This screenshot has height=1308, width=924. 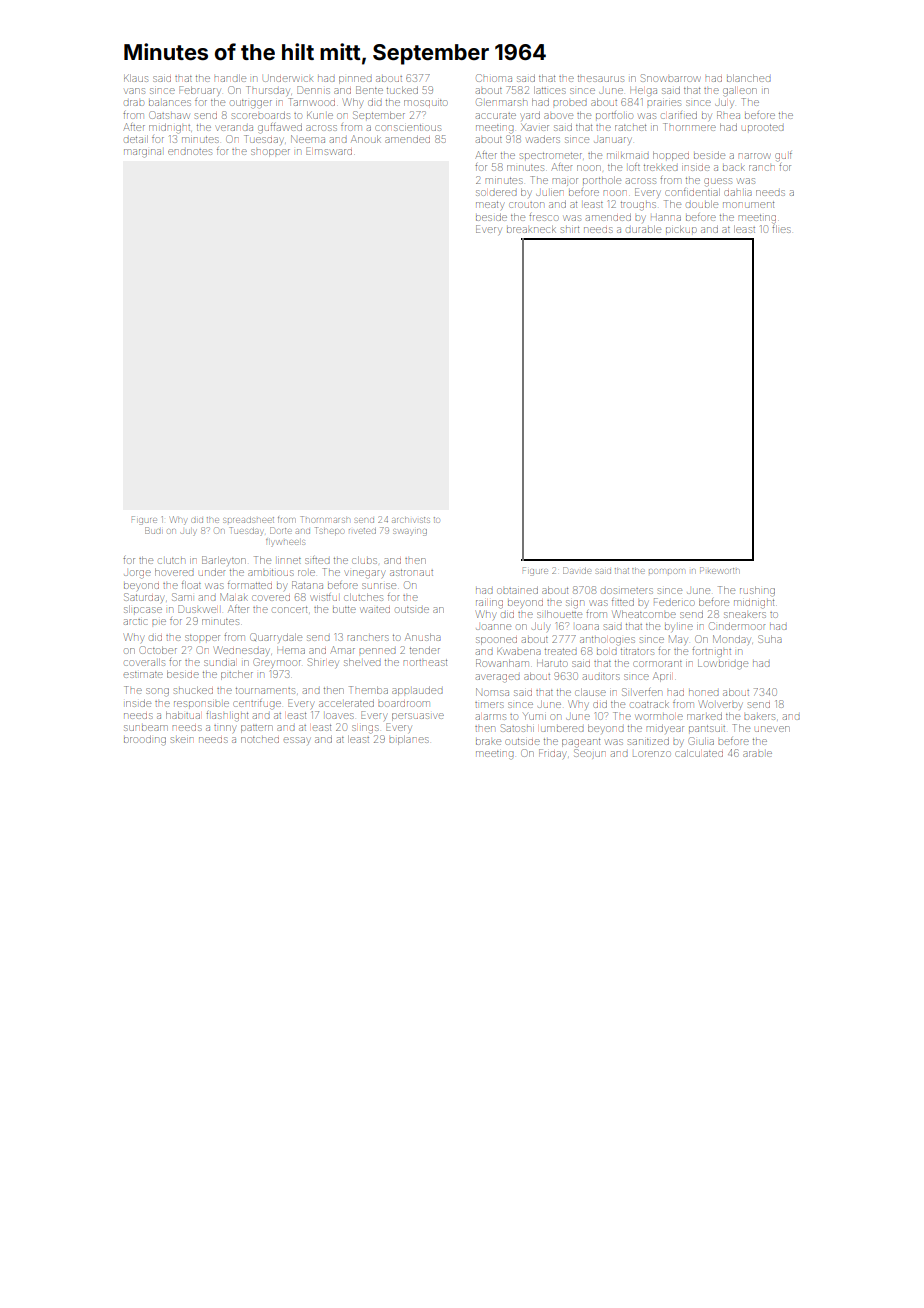 What do you see at coordinates (749, 78) in the screenshot?
I see `blanched` at bounding box center [749, 78].
